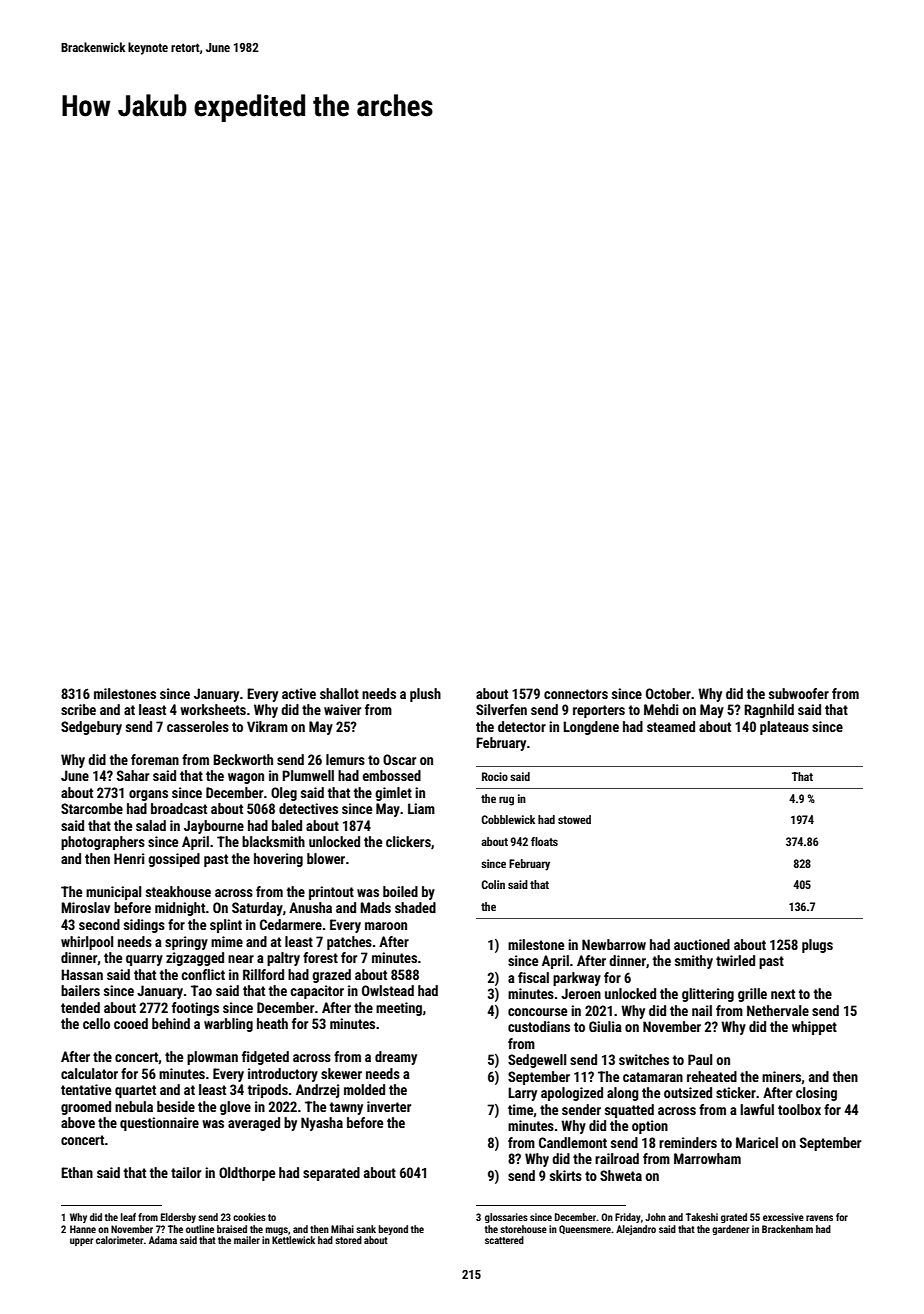 Image resolution: width=924 pixels, height=1314 pixels. What do you see at coordinates (81, 1242) in the document?
I see `upper` at bounding box center [81, 1242].
